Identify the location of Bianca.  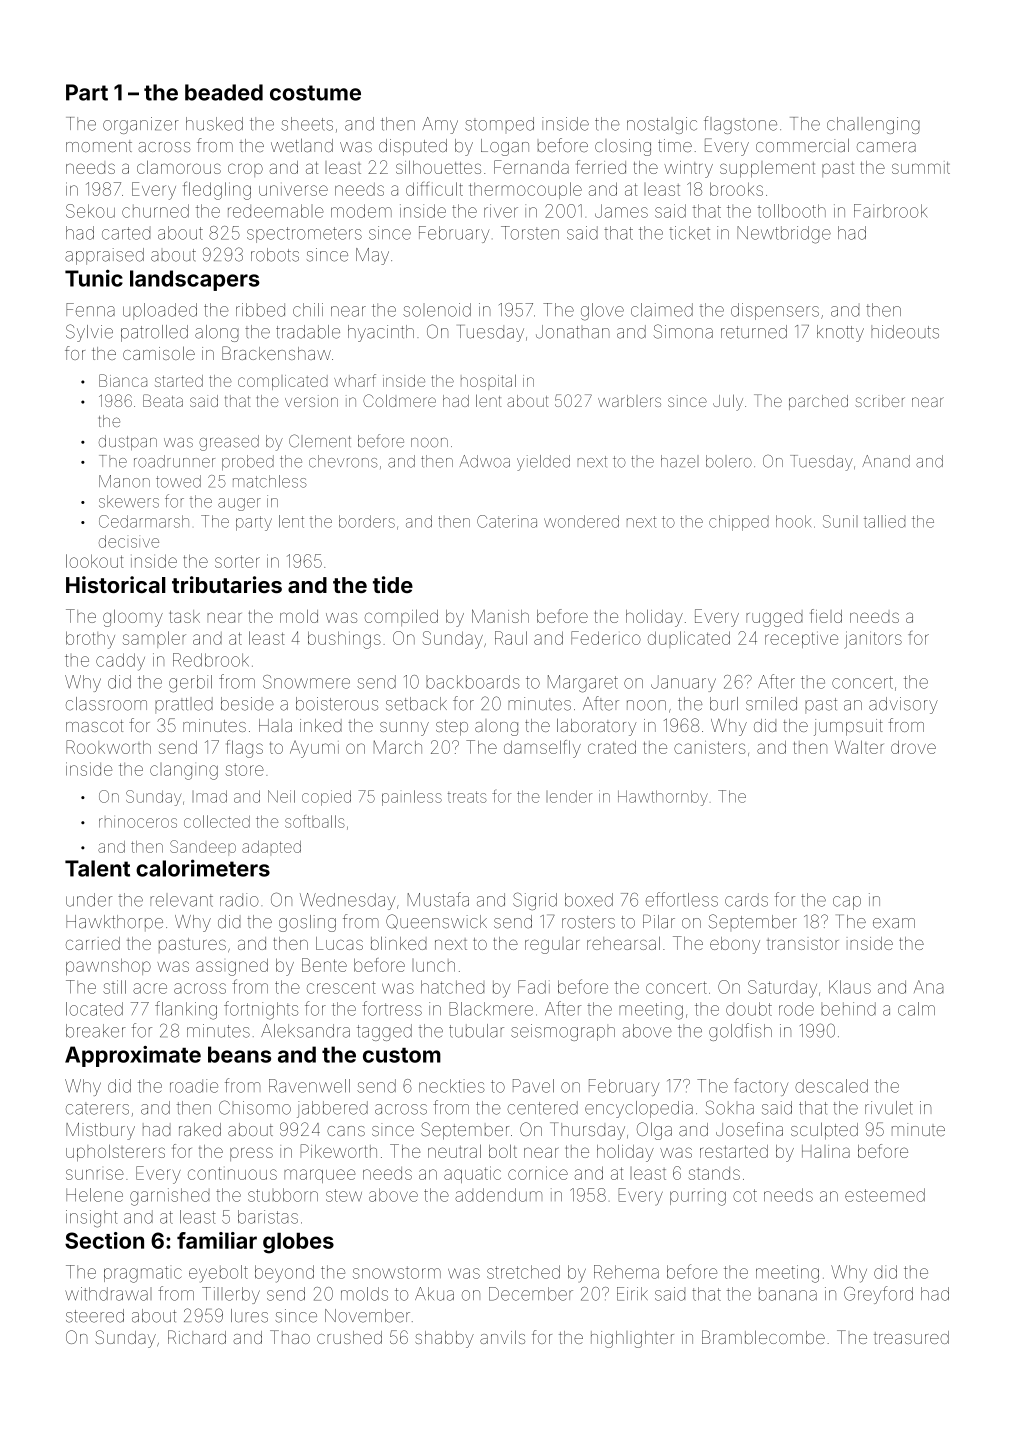
(123, 380).
